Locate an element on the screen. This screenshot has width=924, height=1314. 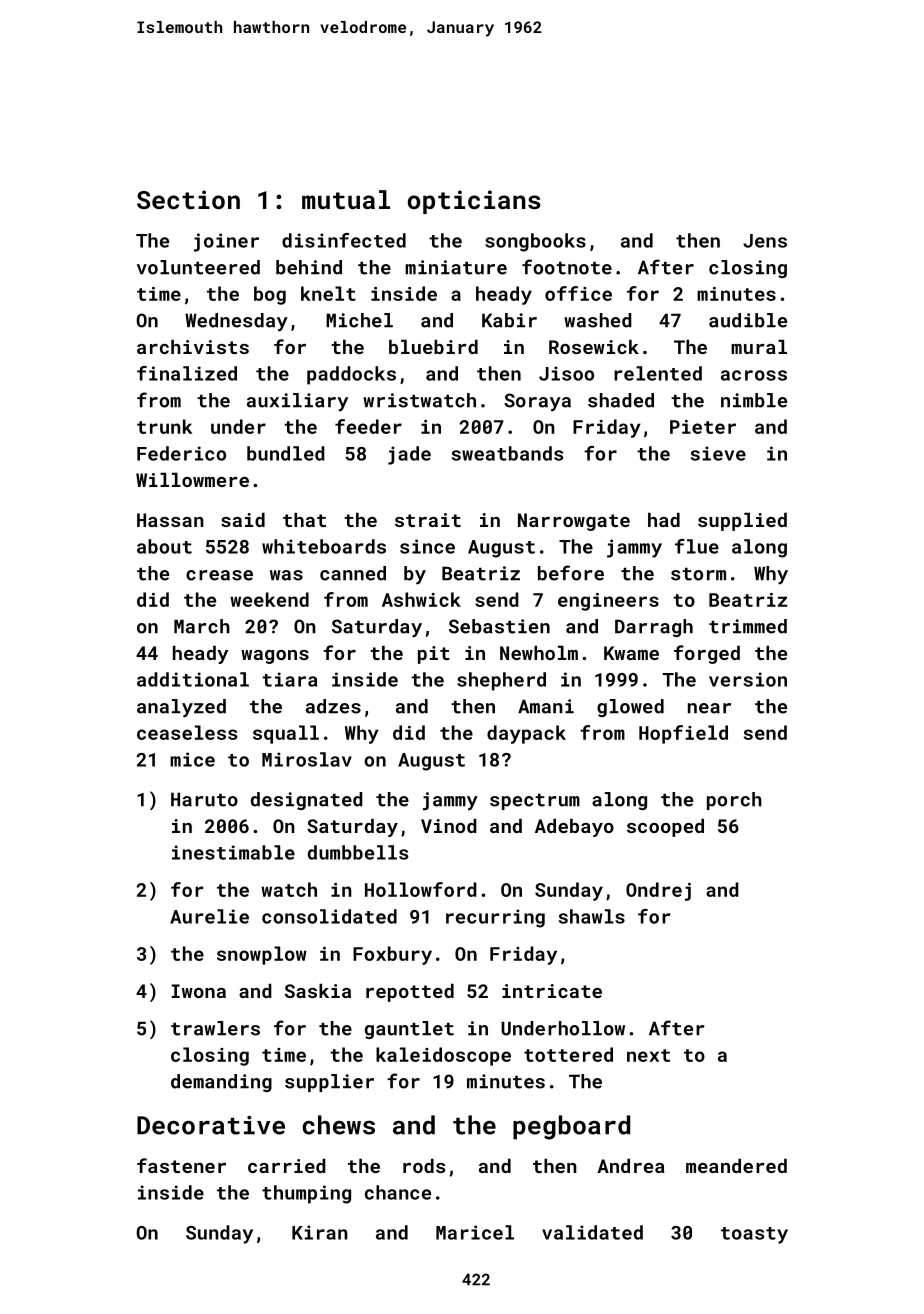
mutual is located at coordinates (346, 199).
